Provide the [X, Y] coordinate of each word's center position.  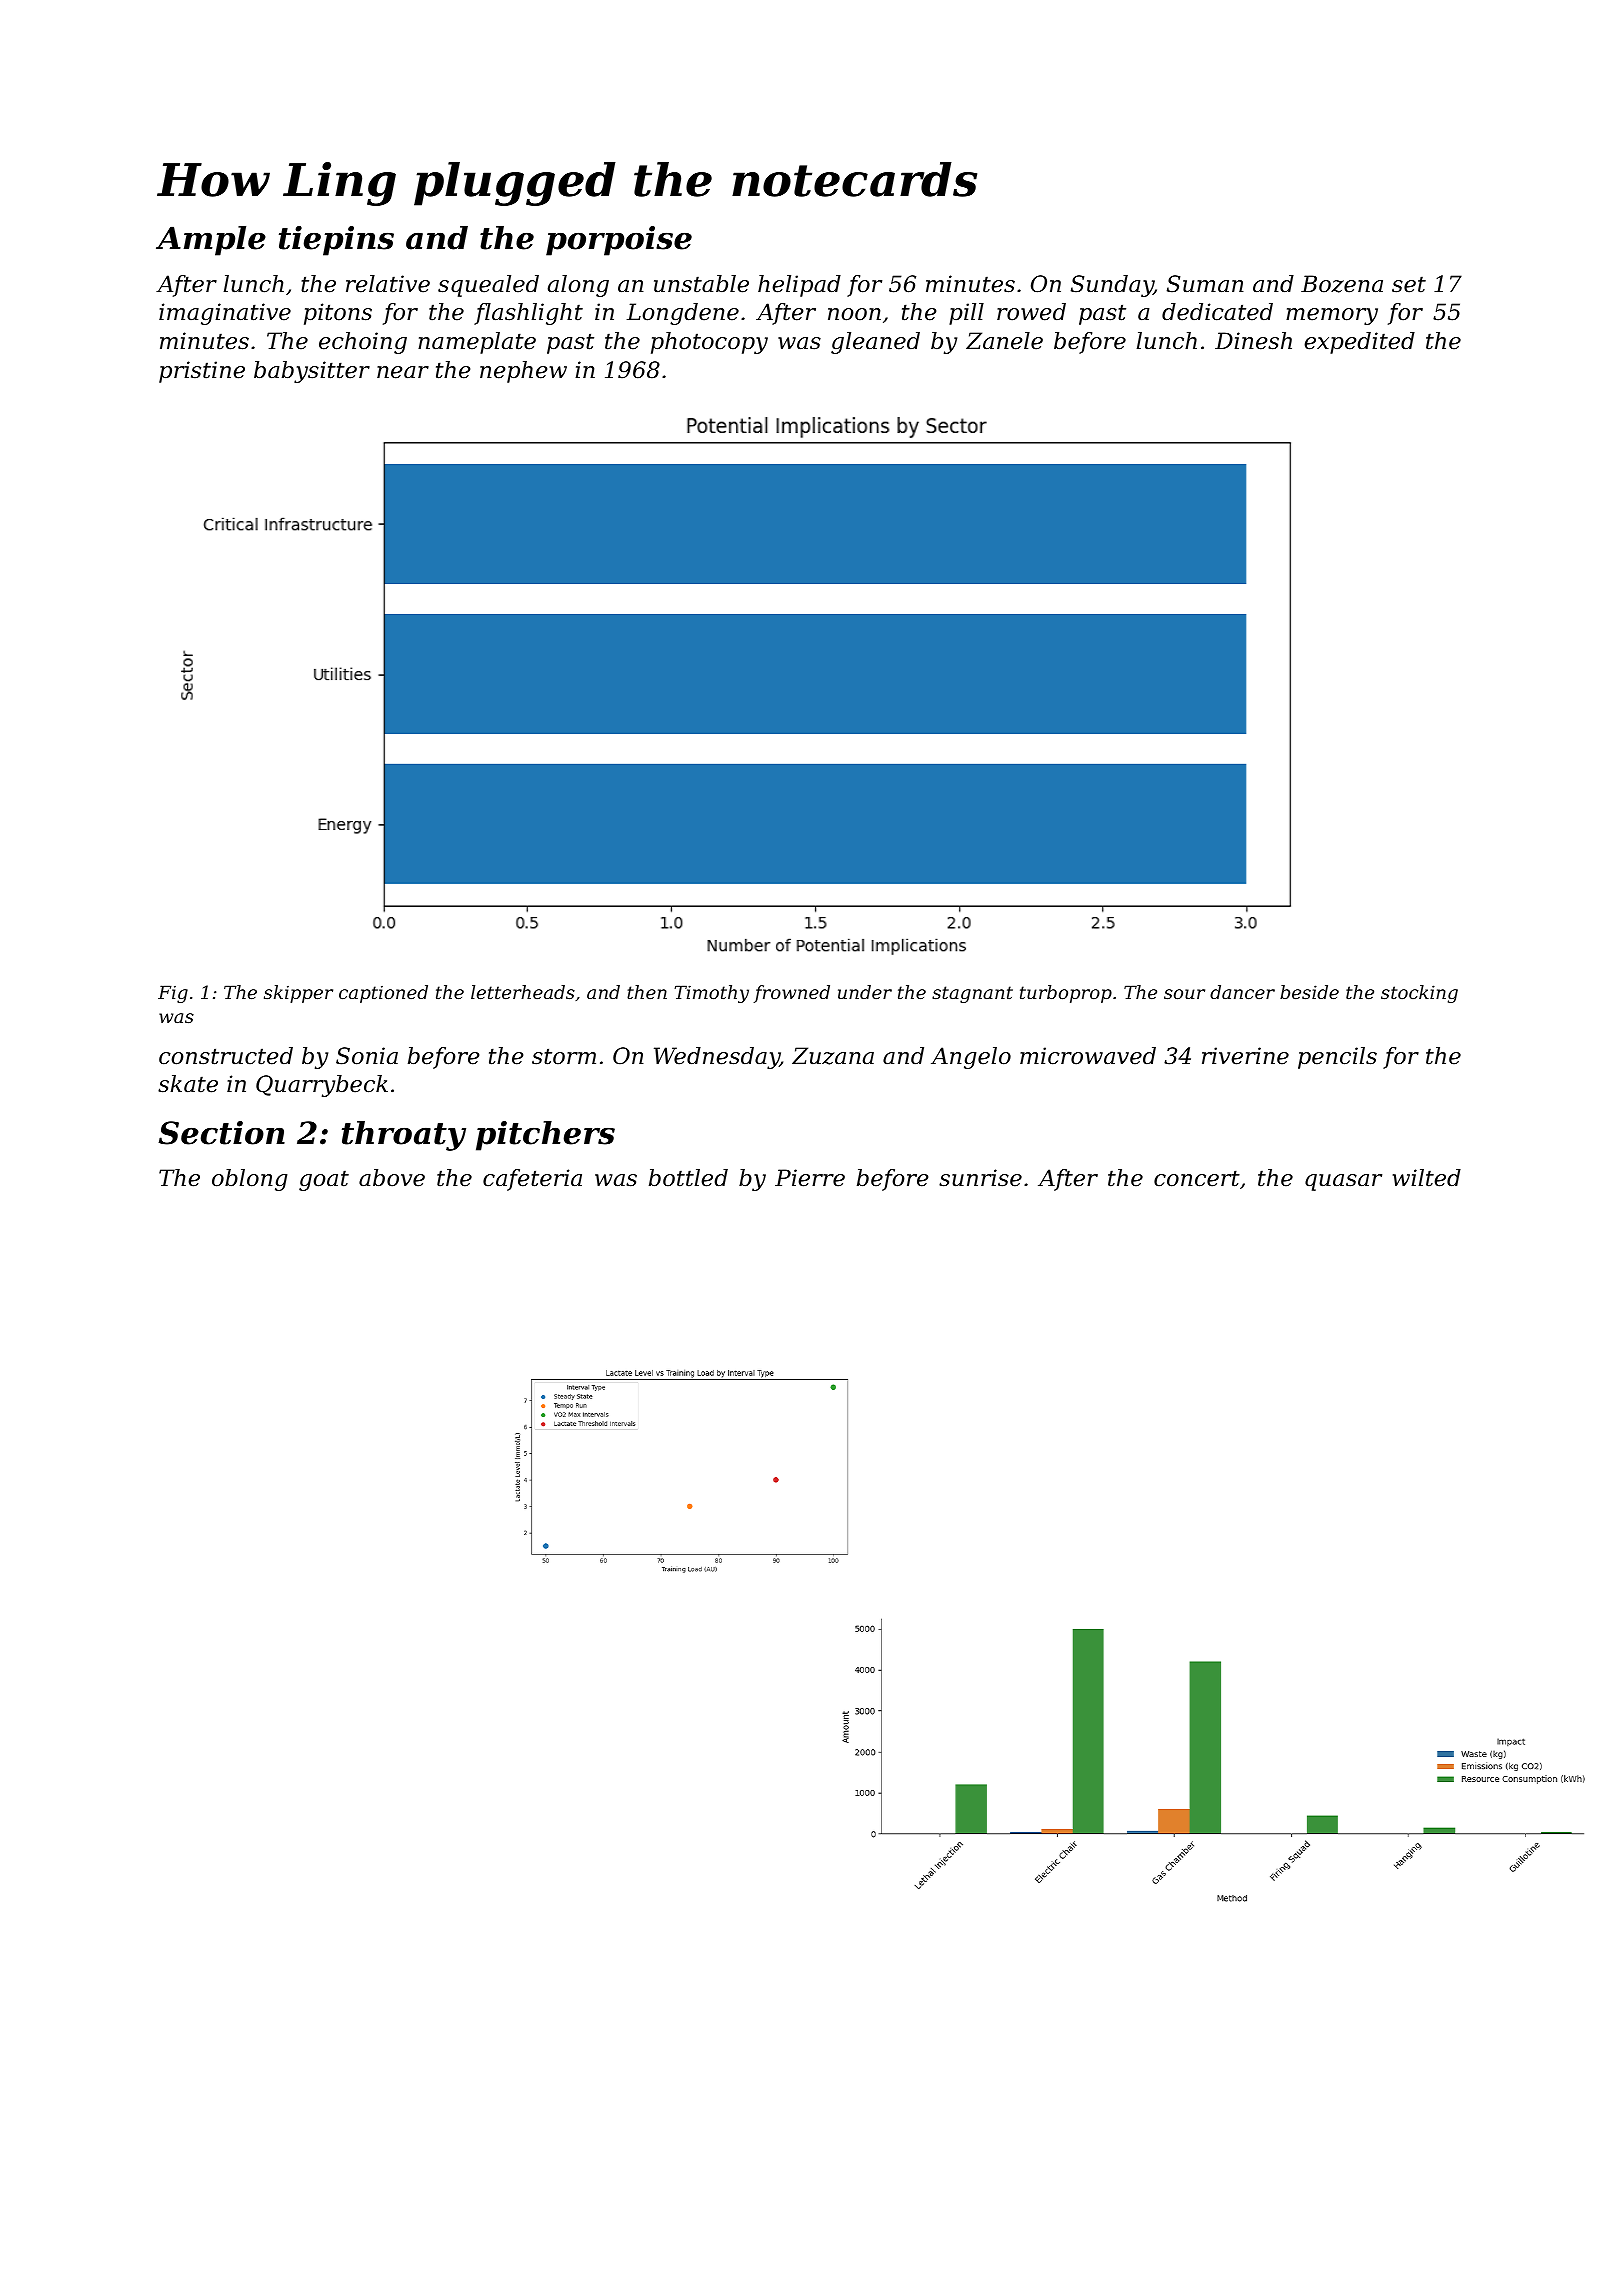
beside [1309, 992]
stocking [1419, 994]
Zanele [1004, 341]
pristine [202, 372]
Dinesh [1253, 341]
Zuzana [833, 1056]
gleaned [875, 343]
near [403, 372]
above [392, 1178]
